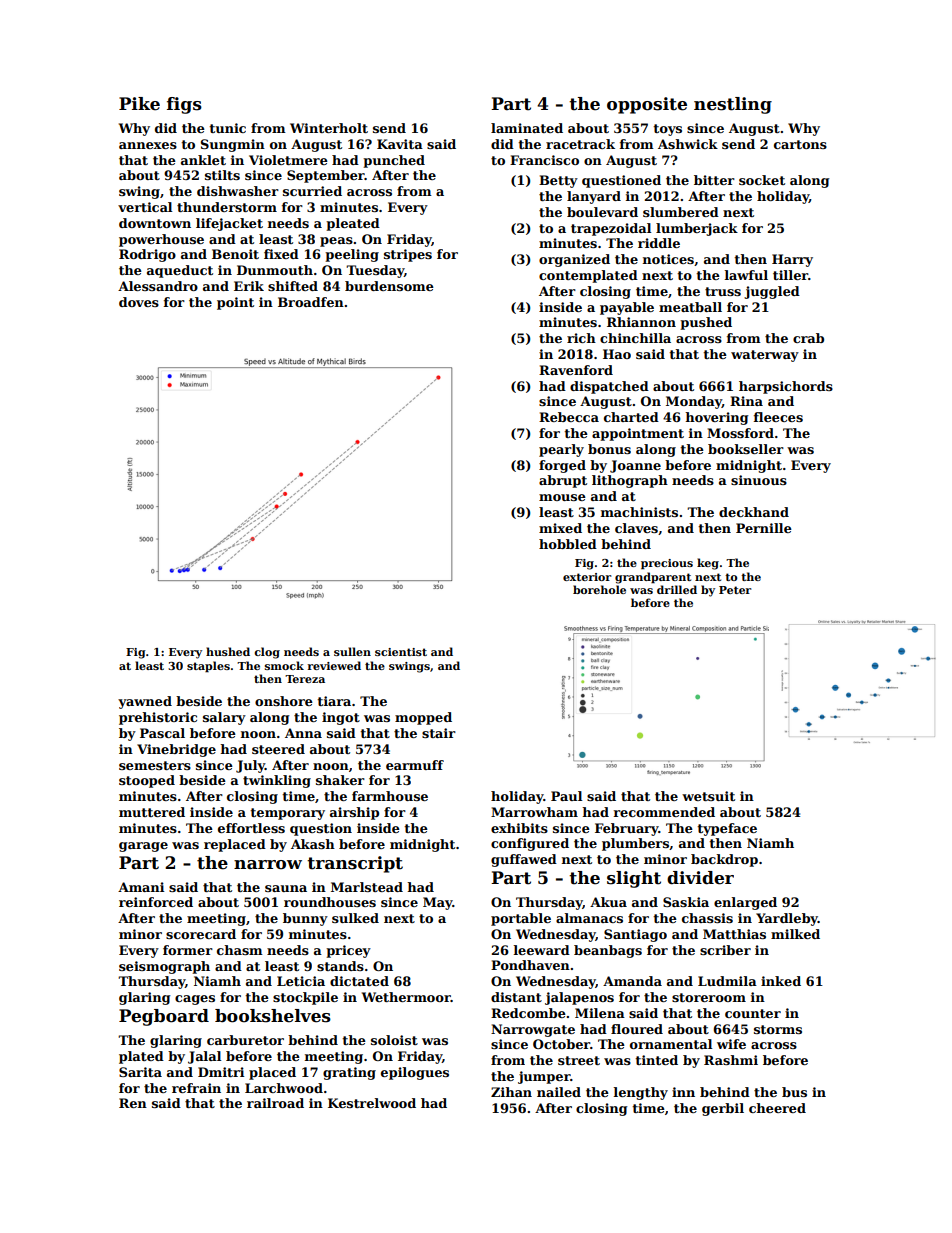 The width and height of the screenshot is (952, 1233). Describe the element at coordinates (566, 796) in the screenshot. I see `Paul` at that location.
